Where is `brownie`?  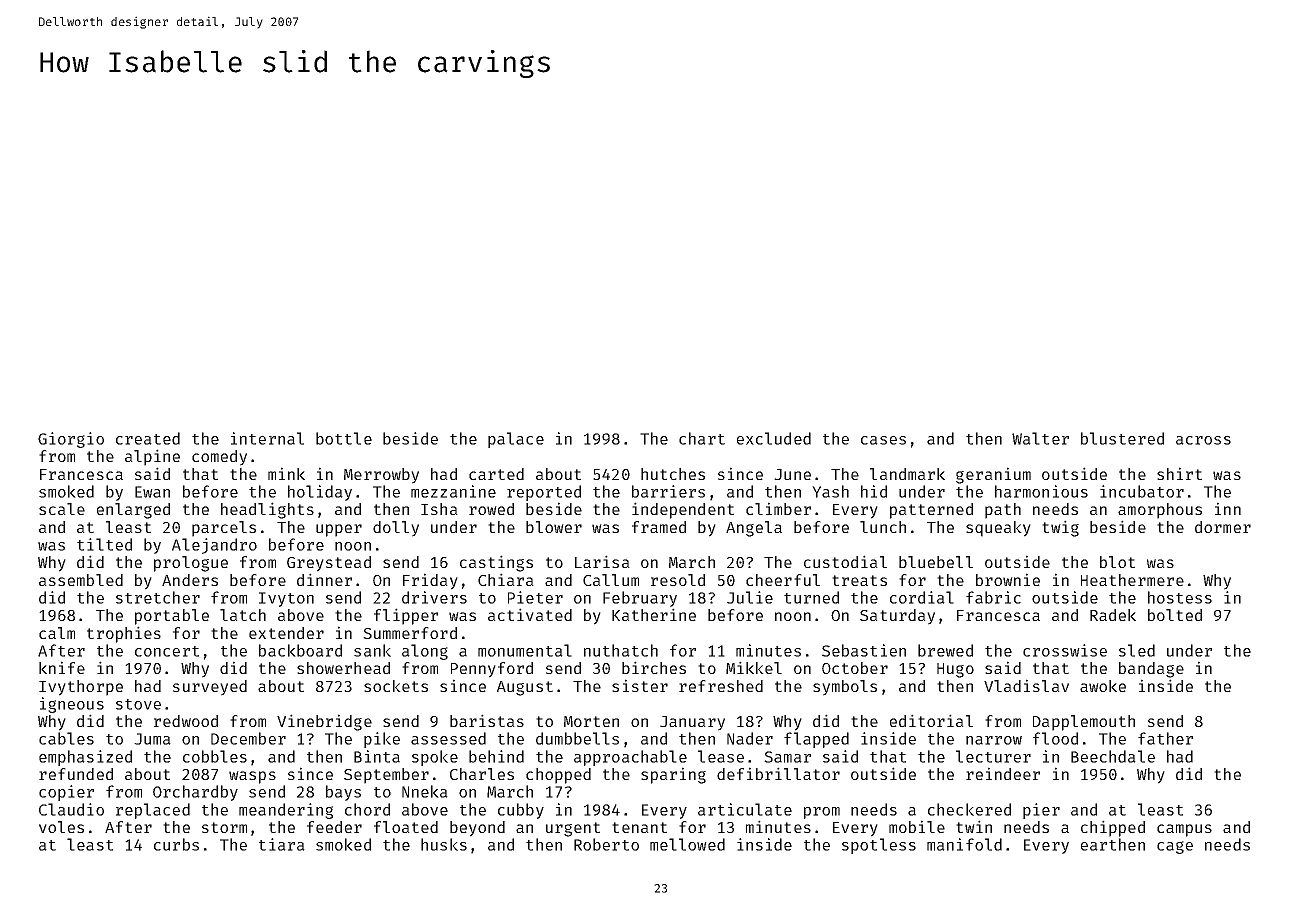
brownie is located at coordinates (1008, 579).
